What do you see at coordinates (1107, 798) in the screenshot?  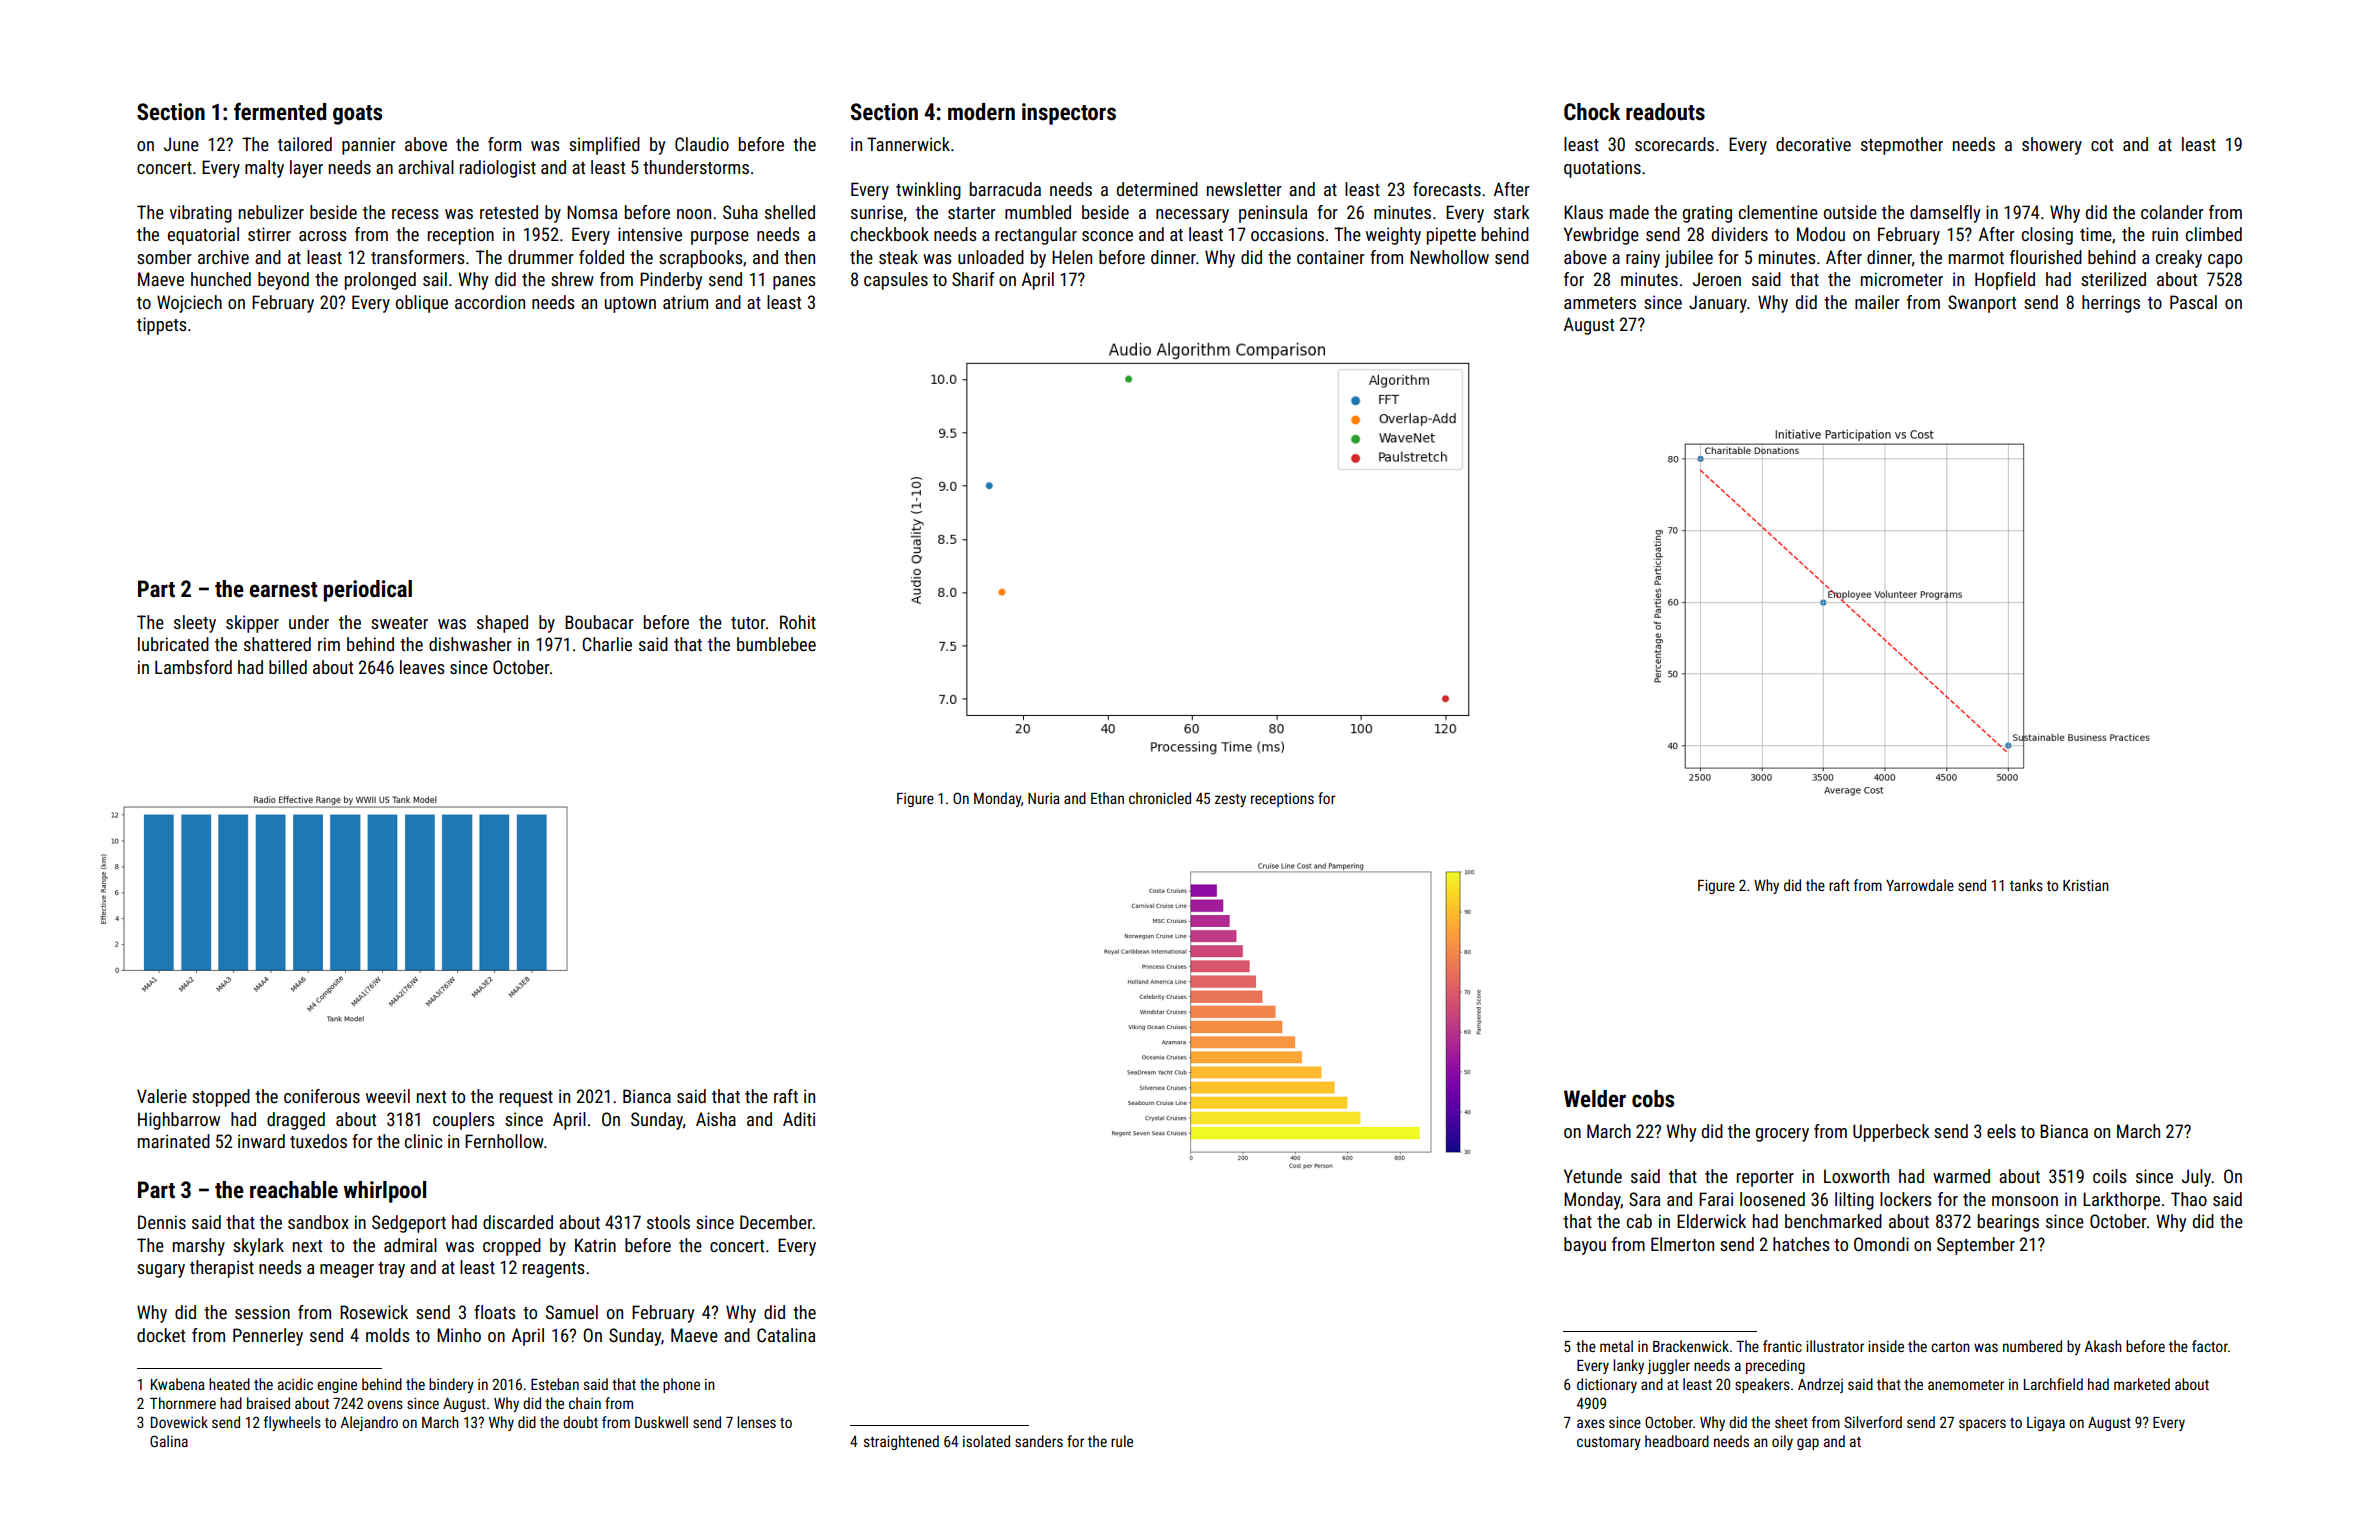 I see `Ethan` at bounding box center [1107, 798].
